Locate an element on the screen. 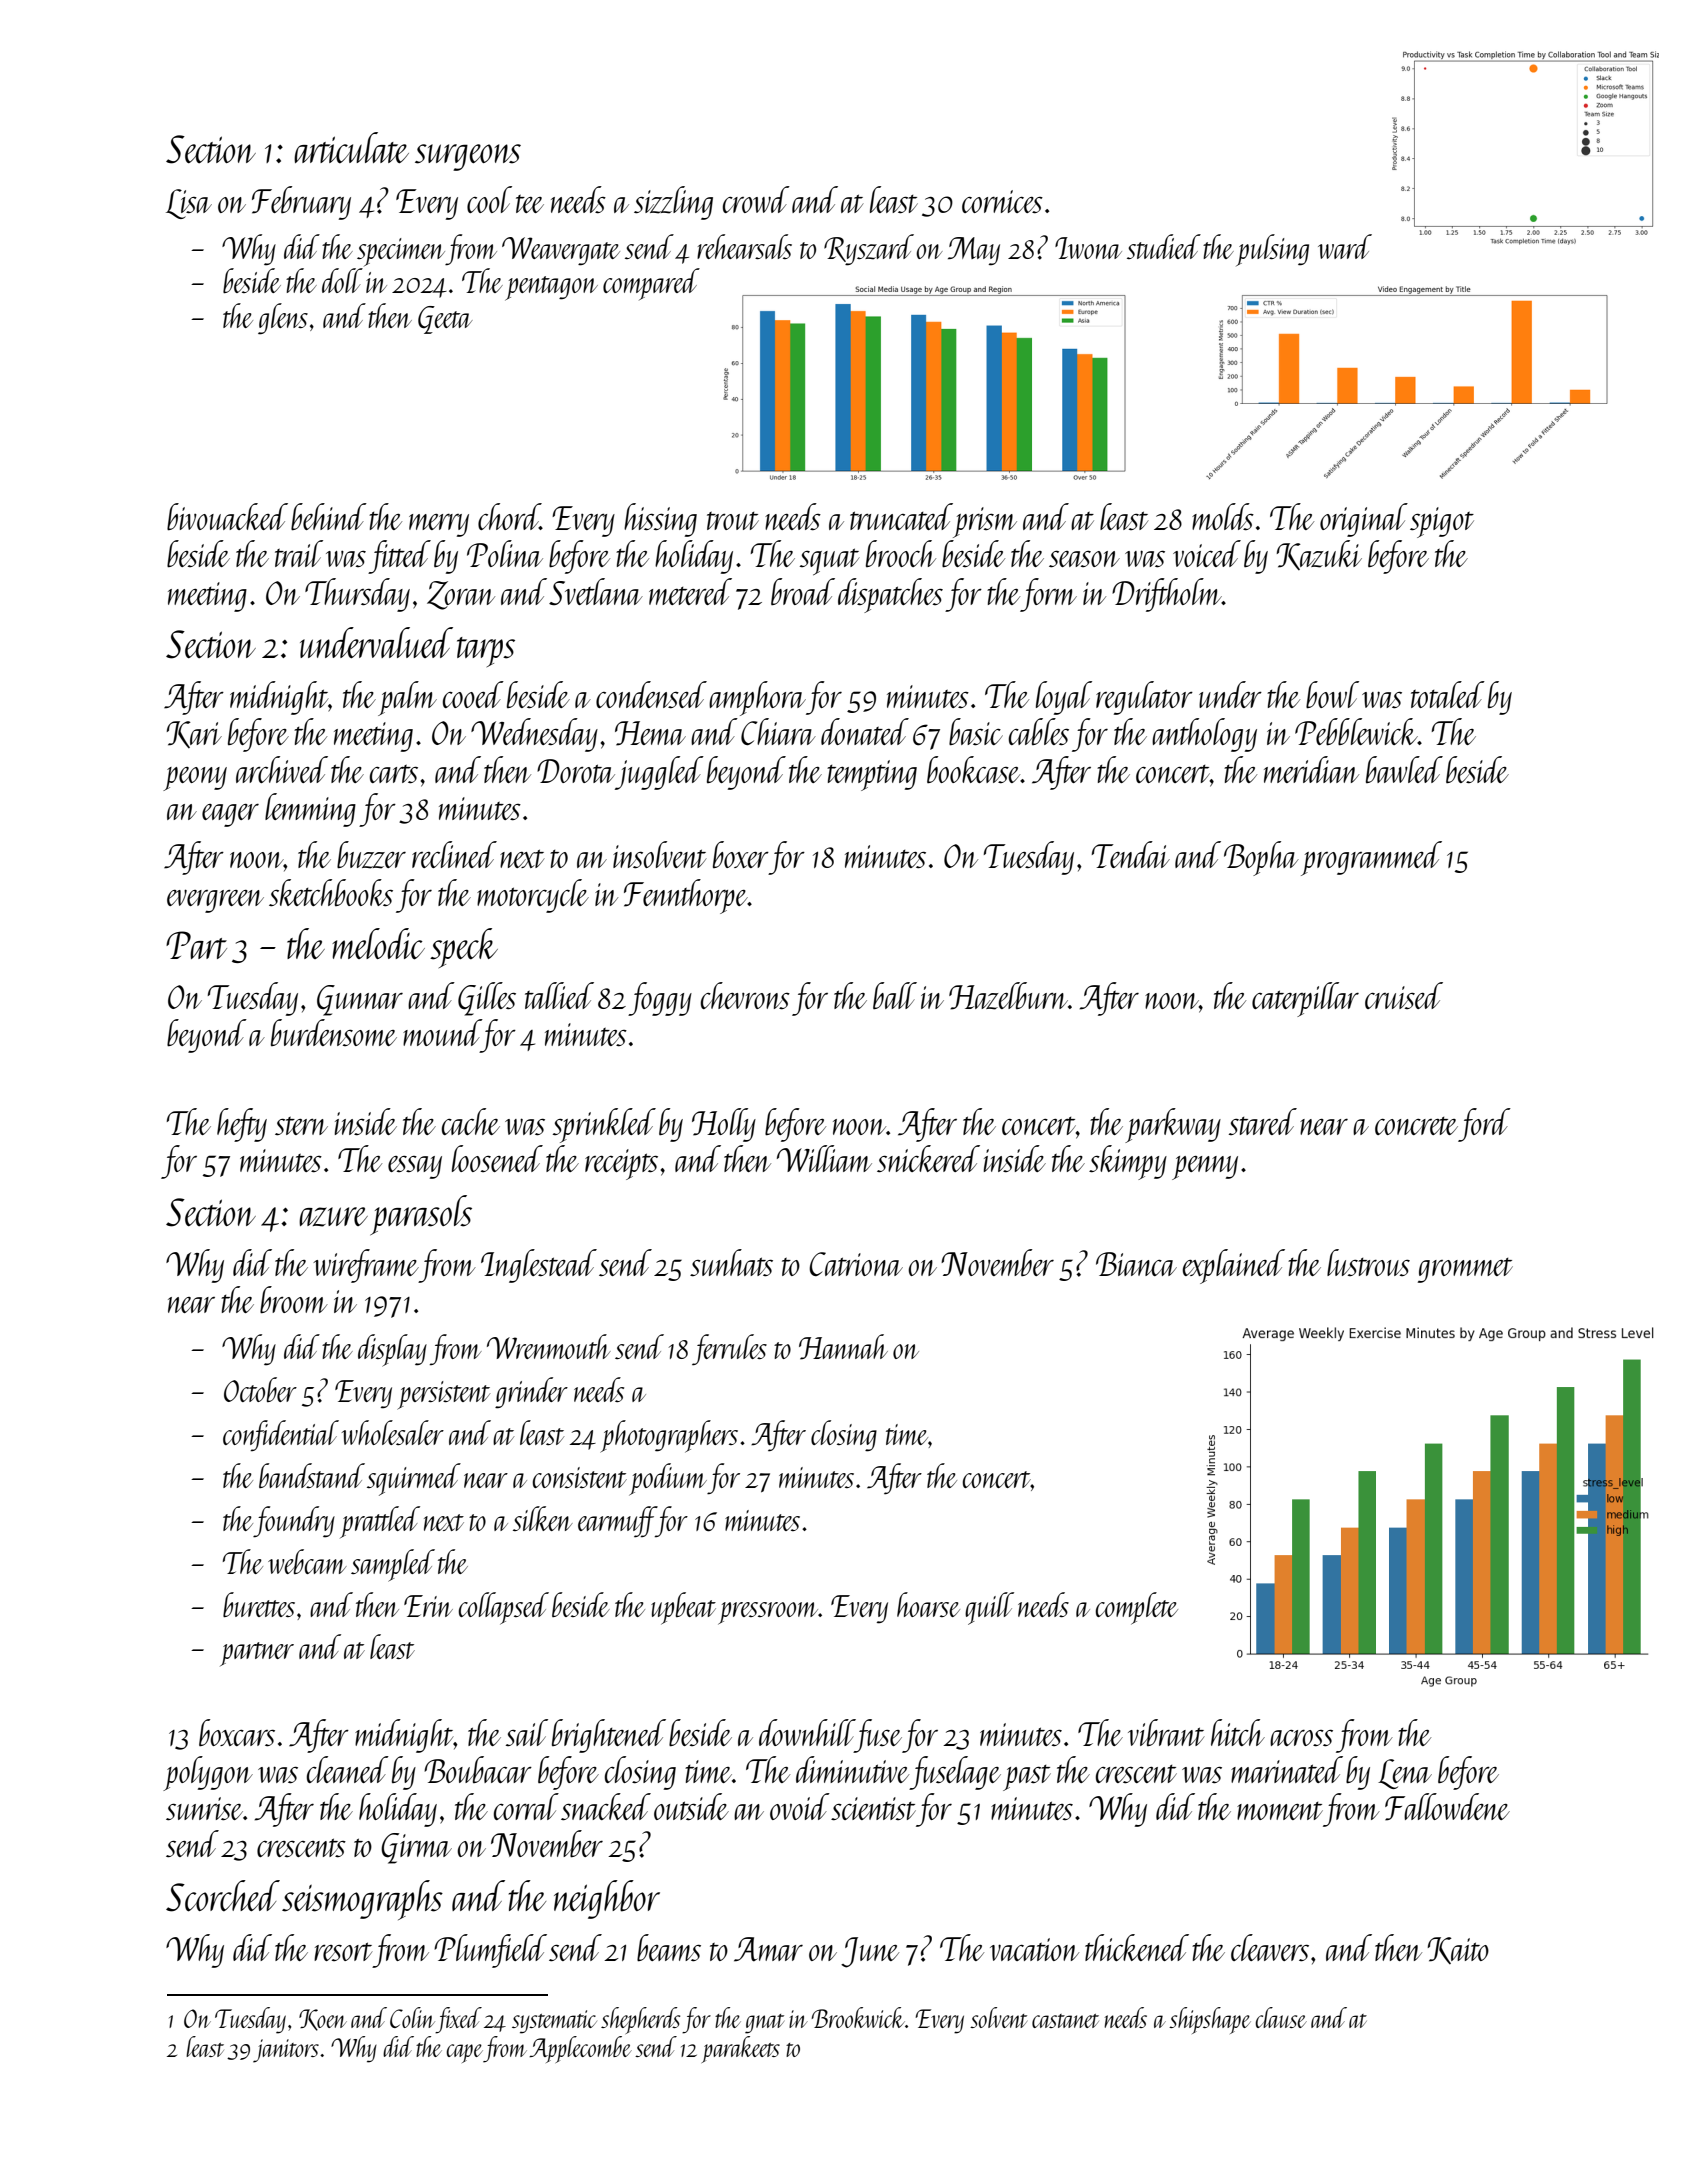  hoarse is located at coordinates (928, 1604).
